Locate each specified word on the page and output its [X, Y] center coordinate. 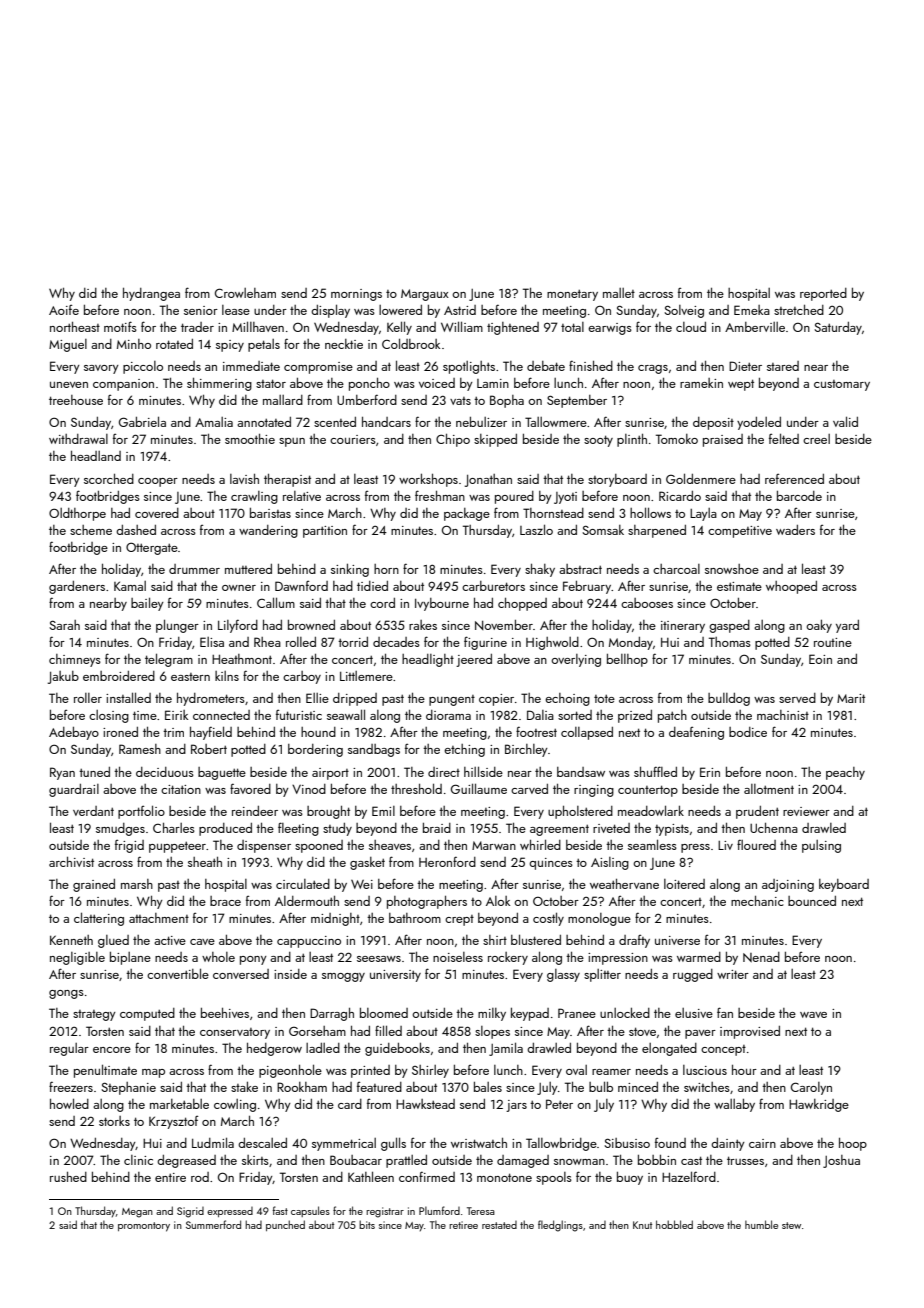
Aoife [64, 309]
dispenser [264, 846]
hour [744, 1070]
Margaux [425, 295]
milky [492, 1014]
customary [842, 385]
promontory [144, 1227]
